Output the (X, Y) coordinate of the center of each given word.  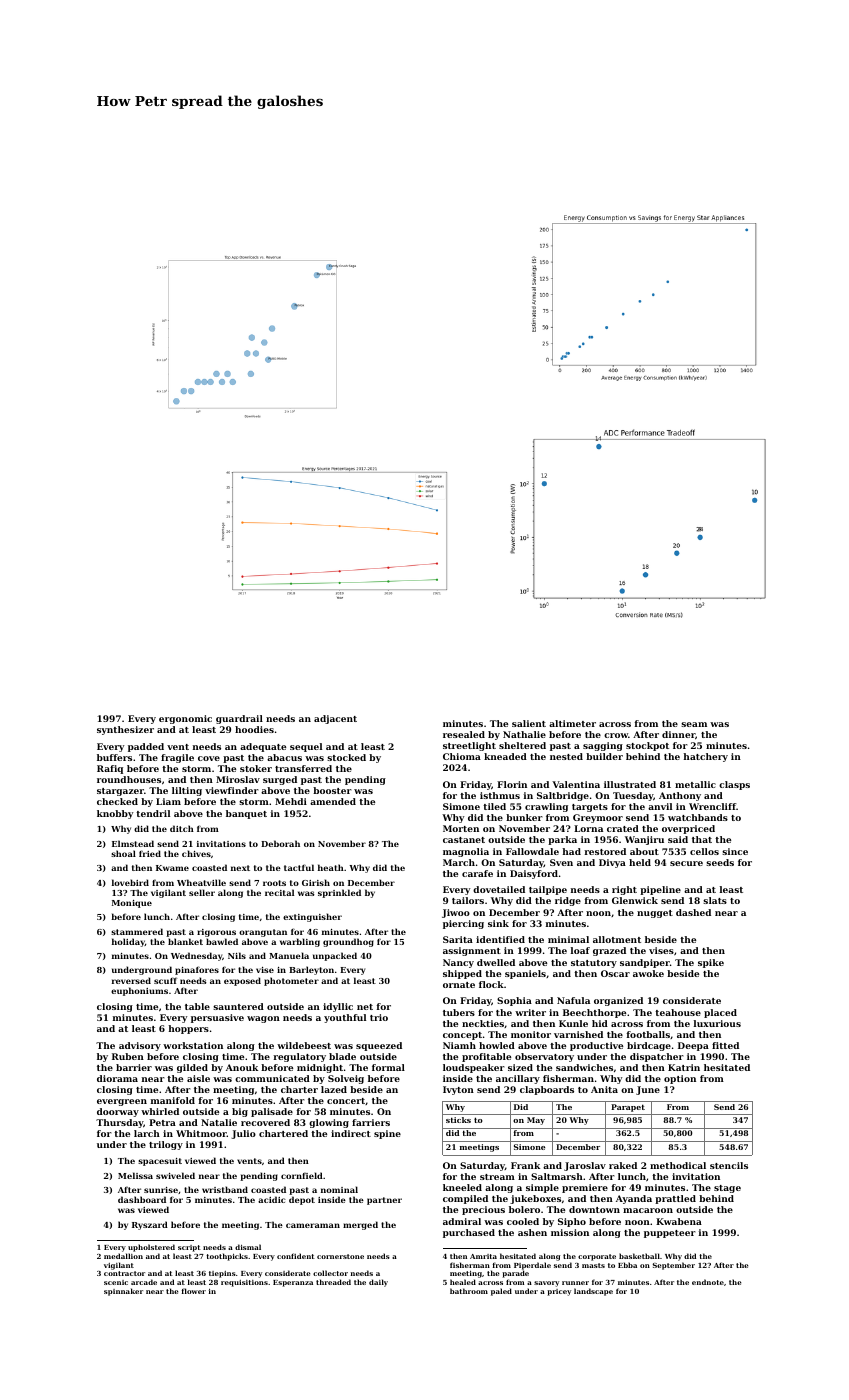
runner (575, 1283)
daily (378, 1283)
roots (274, 883)
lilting (187, 791)
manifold (173, 1100)
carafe (477, 873)
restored (605, 851)
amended (333, 801)
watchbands (698, 817)
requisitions (244, 1283)
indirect (351, 1133)
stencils (729, 1165)
